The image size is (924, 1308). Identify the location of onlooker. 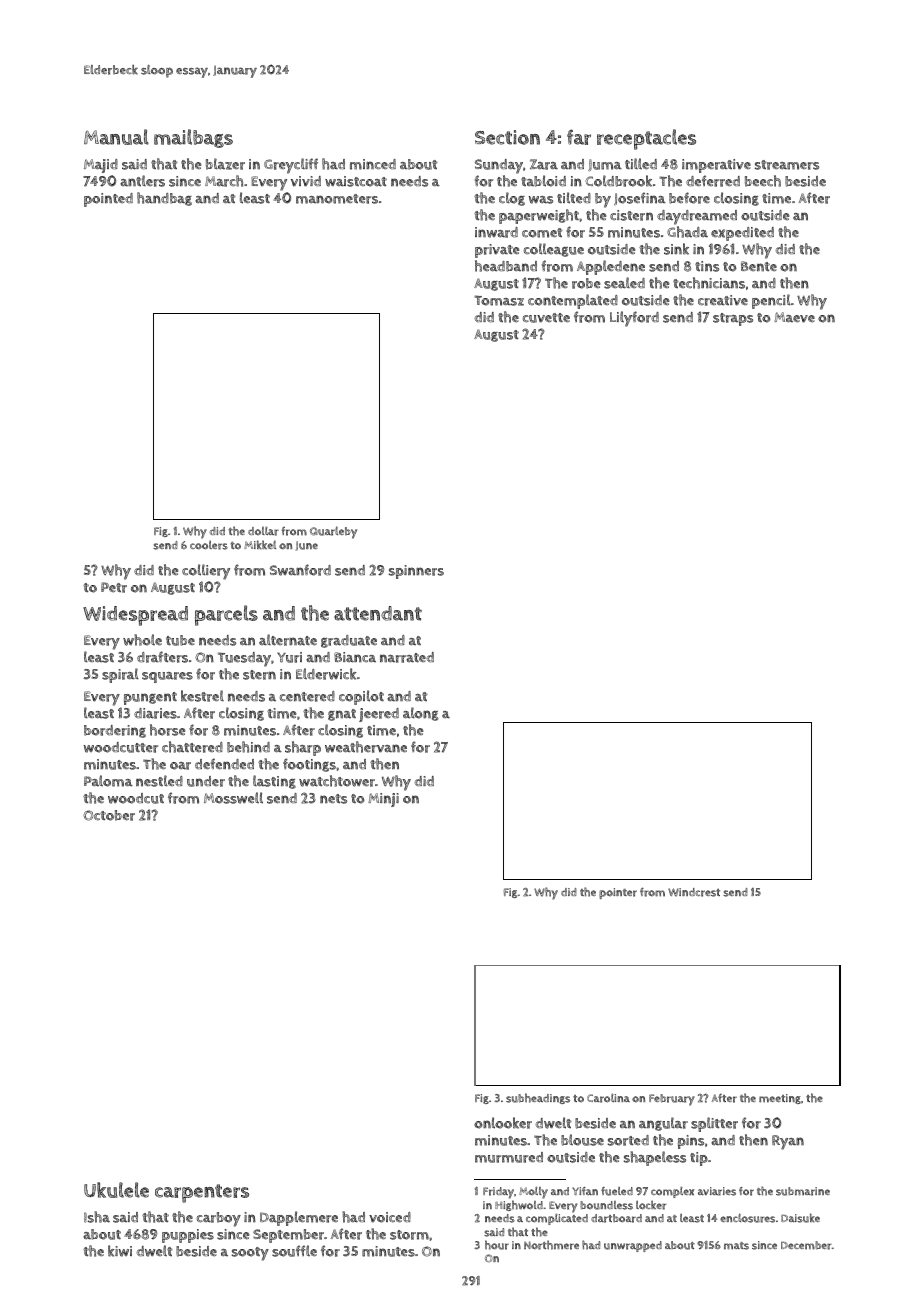
(503, 1123).
